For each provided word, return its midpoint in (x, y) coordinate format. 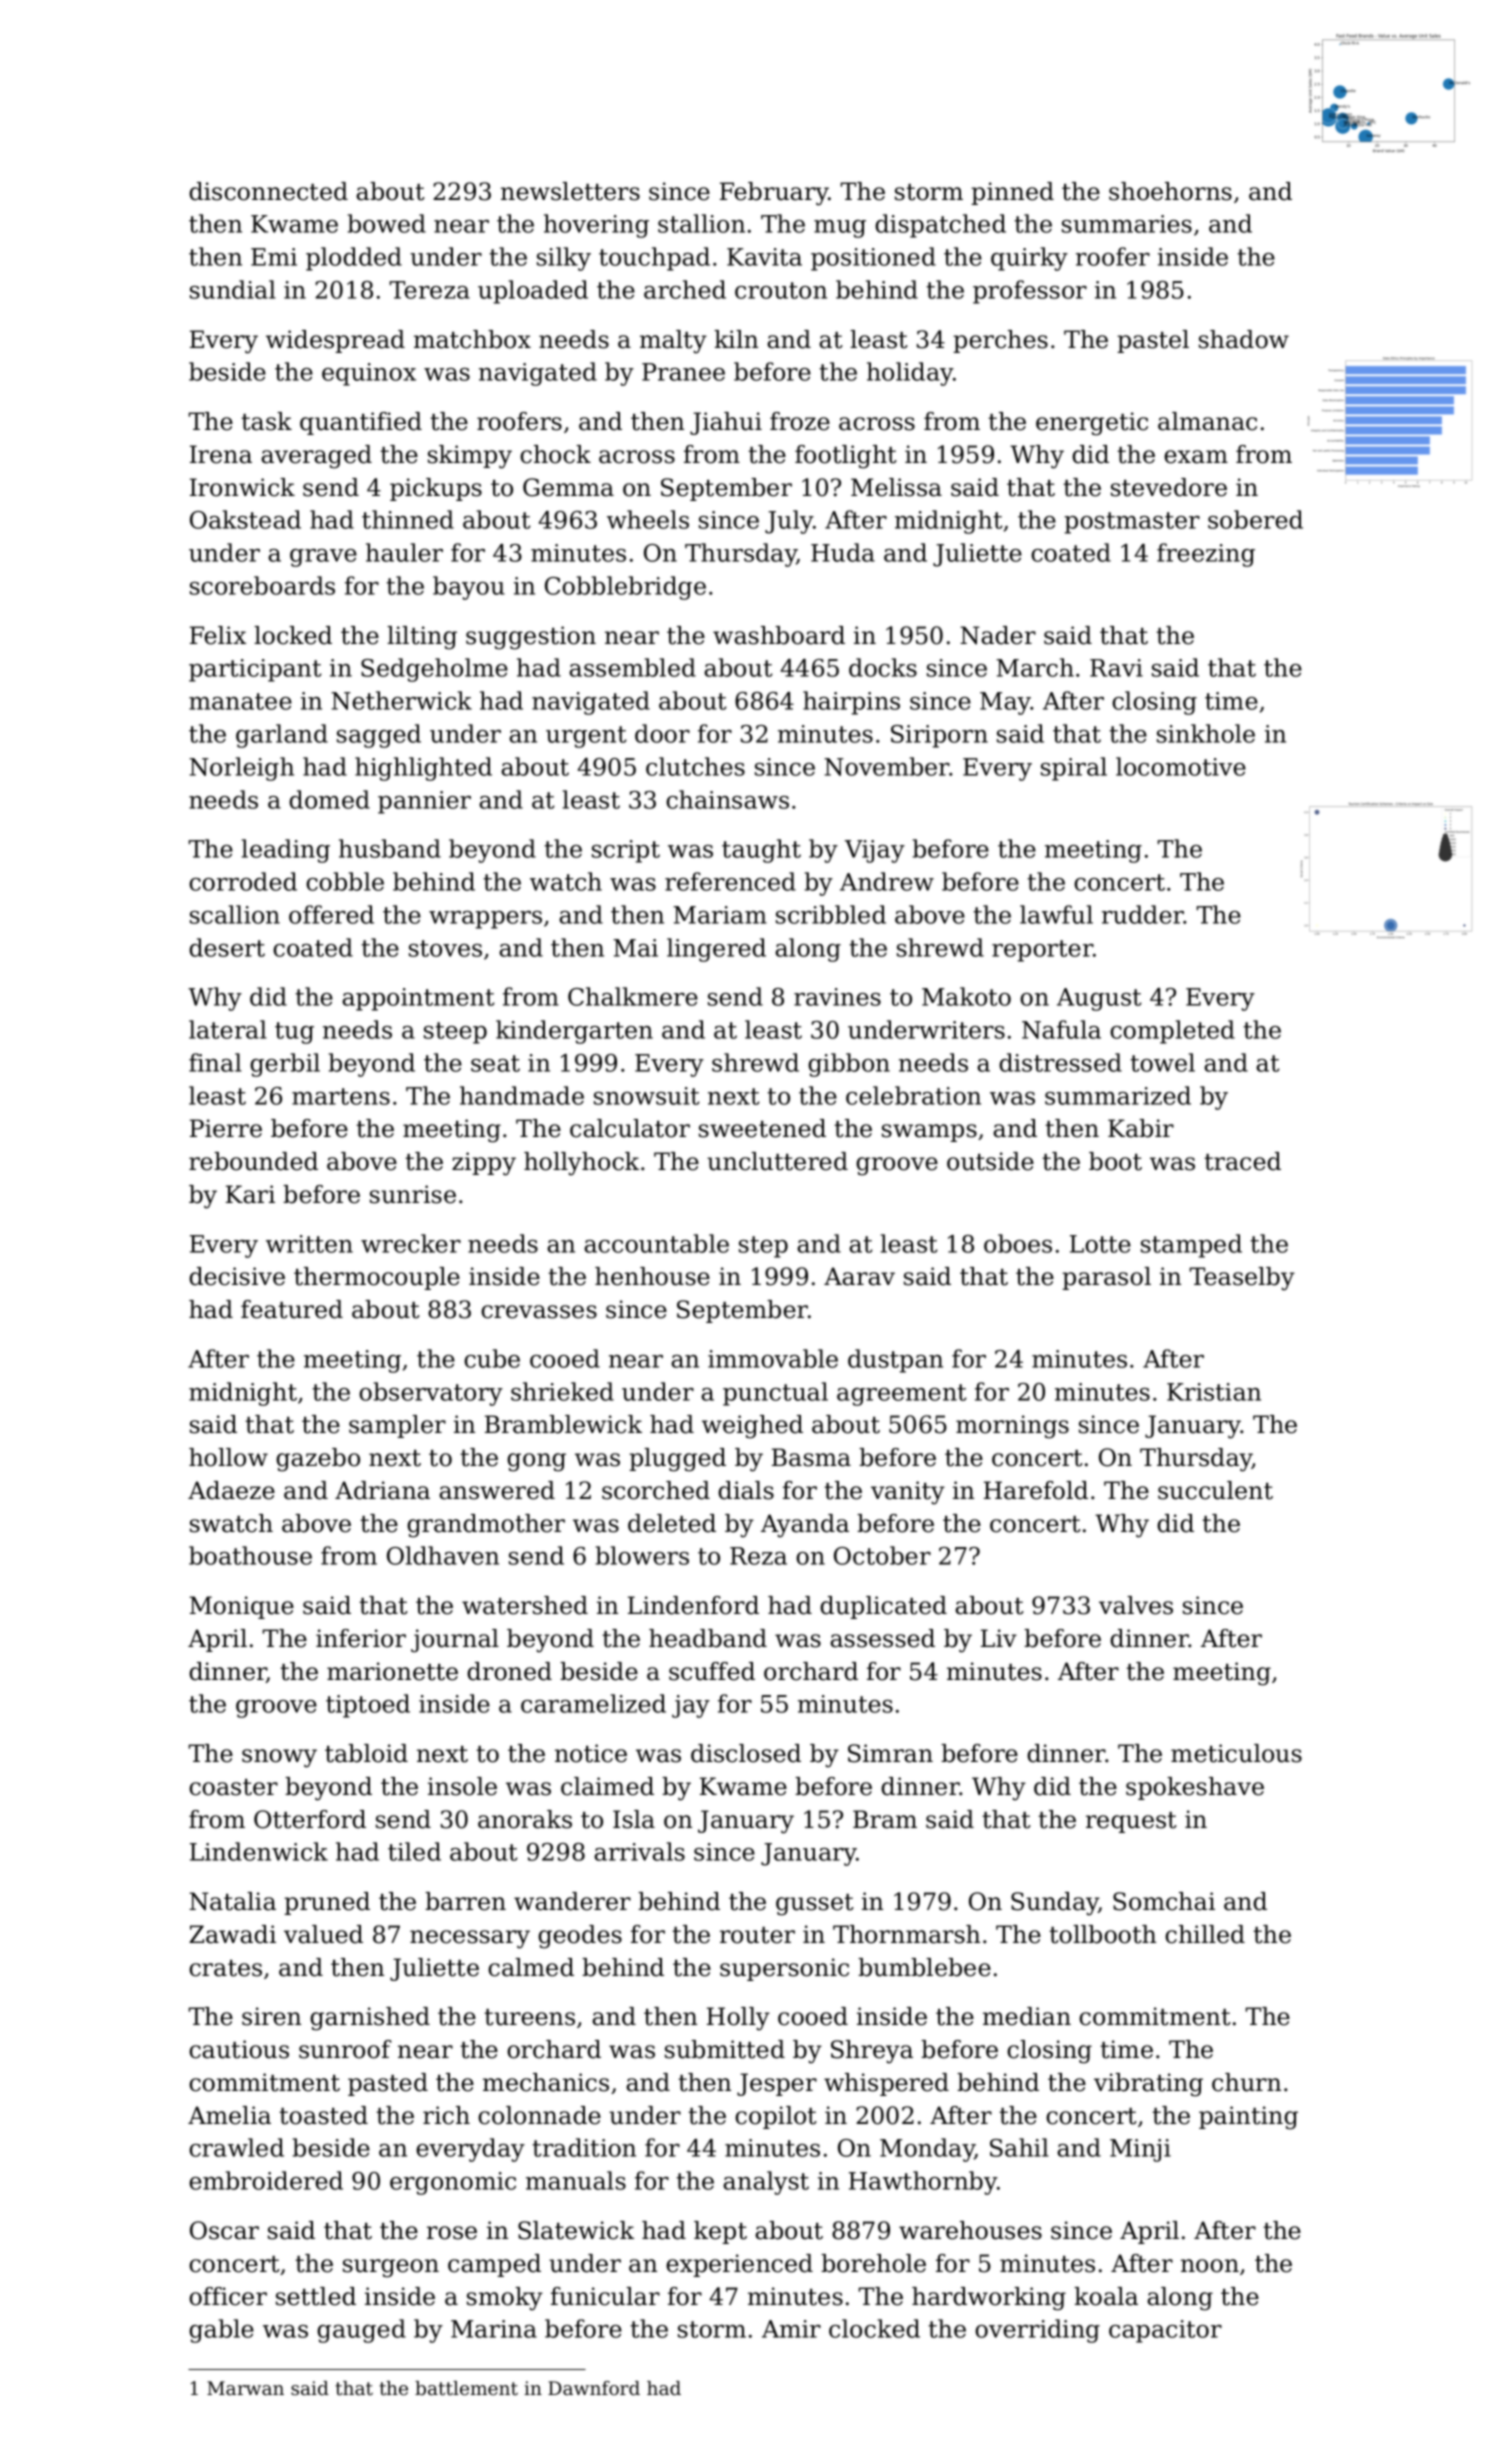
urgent (586, 737)
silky (564, 259)
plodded (354, 259)
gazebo (318, 1460)
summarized (1118, 1095)
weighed (752, 1427)
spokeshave (1195, 1788)
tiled (414, 1851)
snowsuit (647, 1096)
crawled (236, 2147)
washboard (779, 635)
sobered (1255, 519)
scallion (235, 914)
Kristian (1214, 1392)
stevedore (1169, 487)
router (757, 1935)
